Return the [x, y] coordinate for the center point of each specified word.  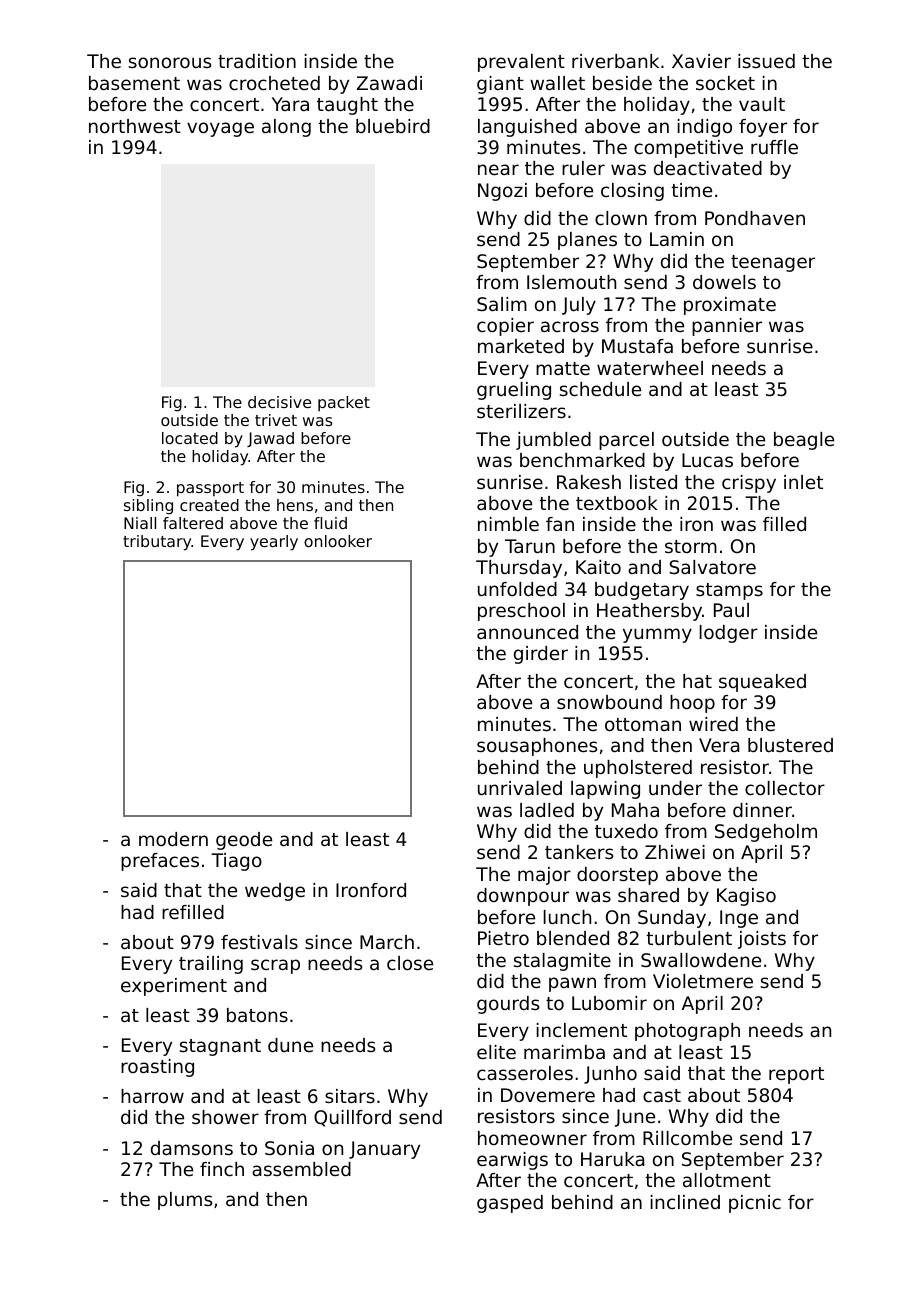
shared [648, 895]
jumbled [553, 441]
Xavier [701, 61]
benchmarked [582, 460]
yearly [274, 543]
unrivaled [520, 788]
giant [500, 85]
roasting [157, 1068]
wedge [275, 892]
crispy [749, 484]
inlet [803, 482]
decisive [279, 402]
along [286, 128]
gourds [508, 1005]
